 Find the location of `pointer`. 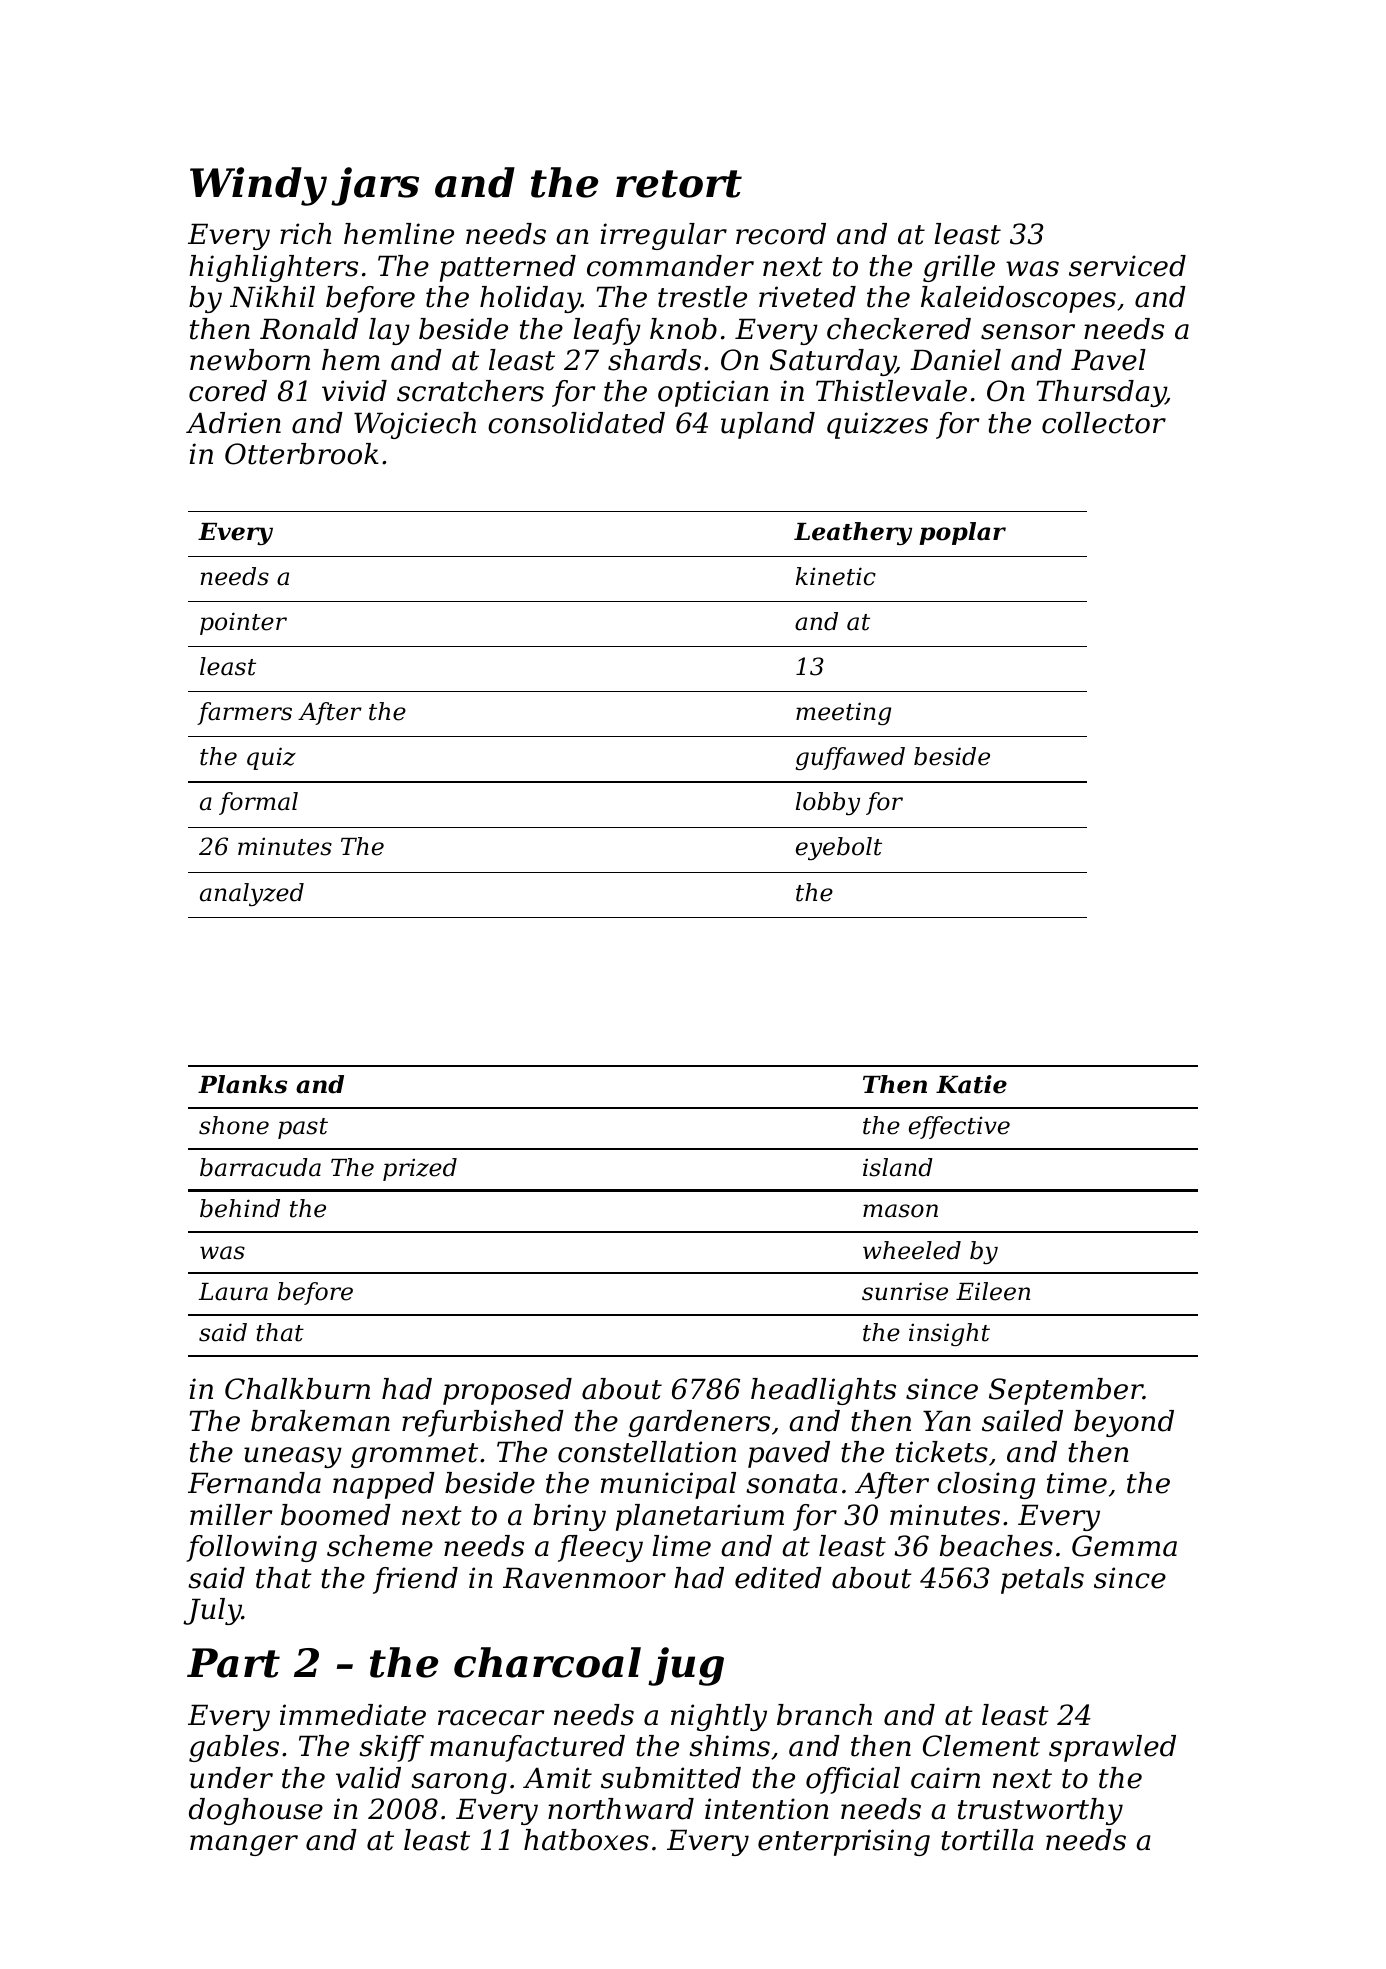

pointer is located at coordinates (243, 623).
